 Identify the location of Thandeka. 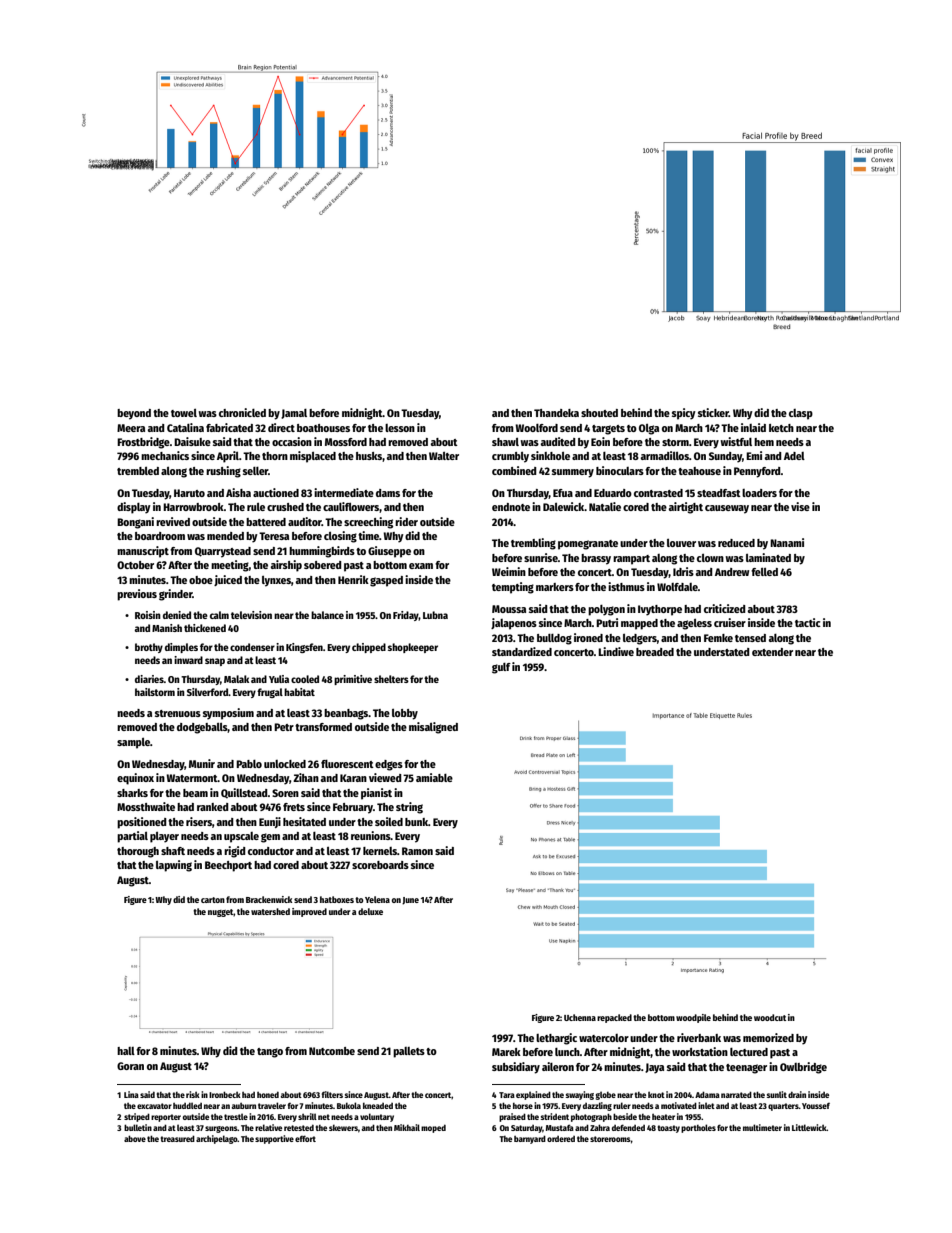
(556, 413).
